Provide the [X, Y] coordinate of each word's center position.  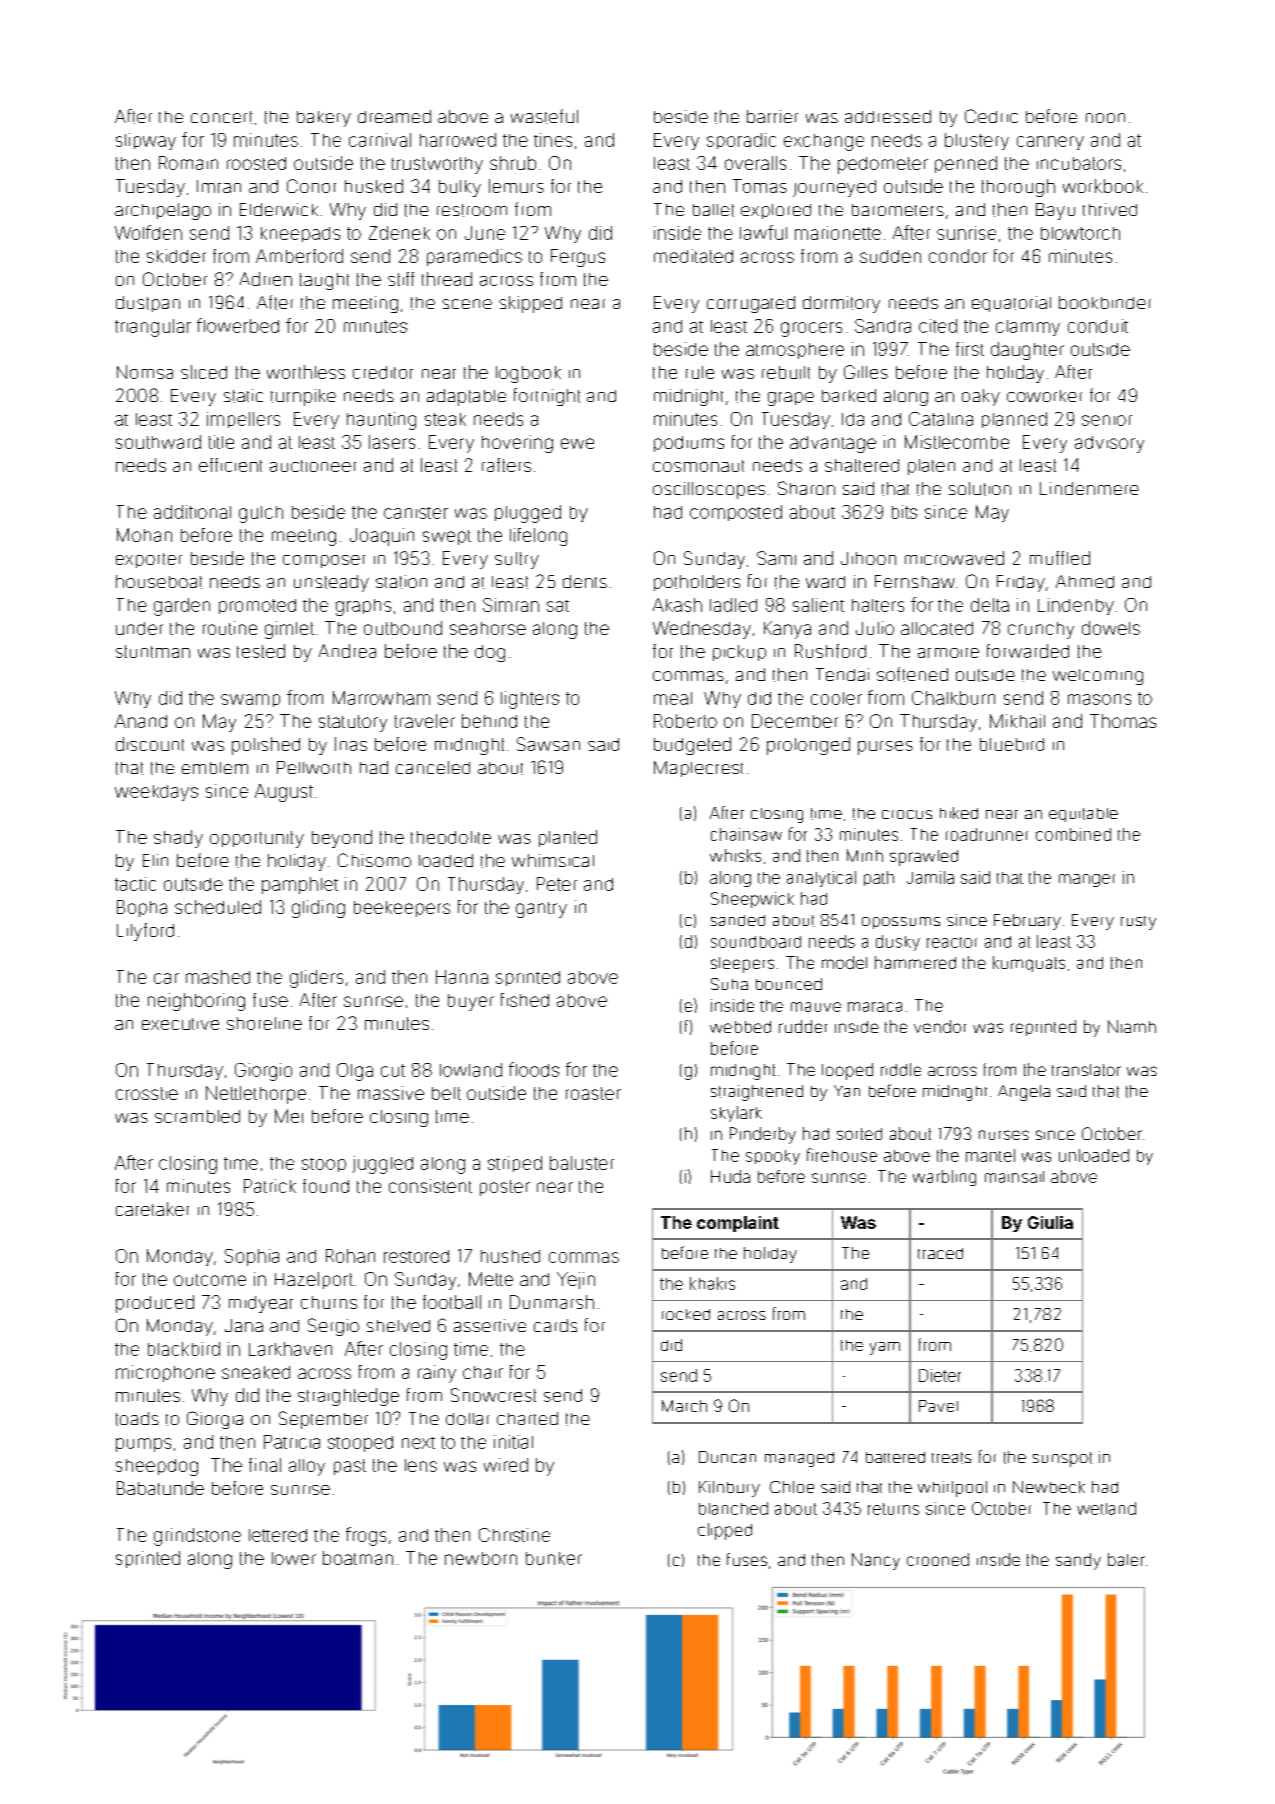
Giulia [1050, 1222]
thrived [1110, 209]
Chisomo [374, 860]
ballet [713, 210]
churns [329, 1302]
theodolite [451, 837]
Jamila [930, 877]
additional [192, 512]
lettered [278, 1535]
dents [585, 581]
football [452, 1302]
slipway [146, 141]
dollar [467, 1419]
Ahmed [1085, 581]
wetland [1106, 1508]
